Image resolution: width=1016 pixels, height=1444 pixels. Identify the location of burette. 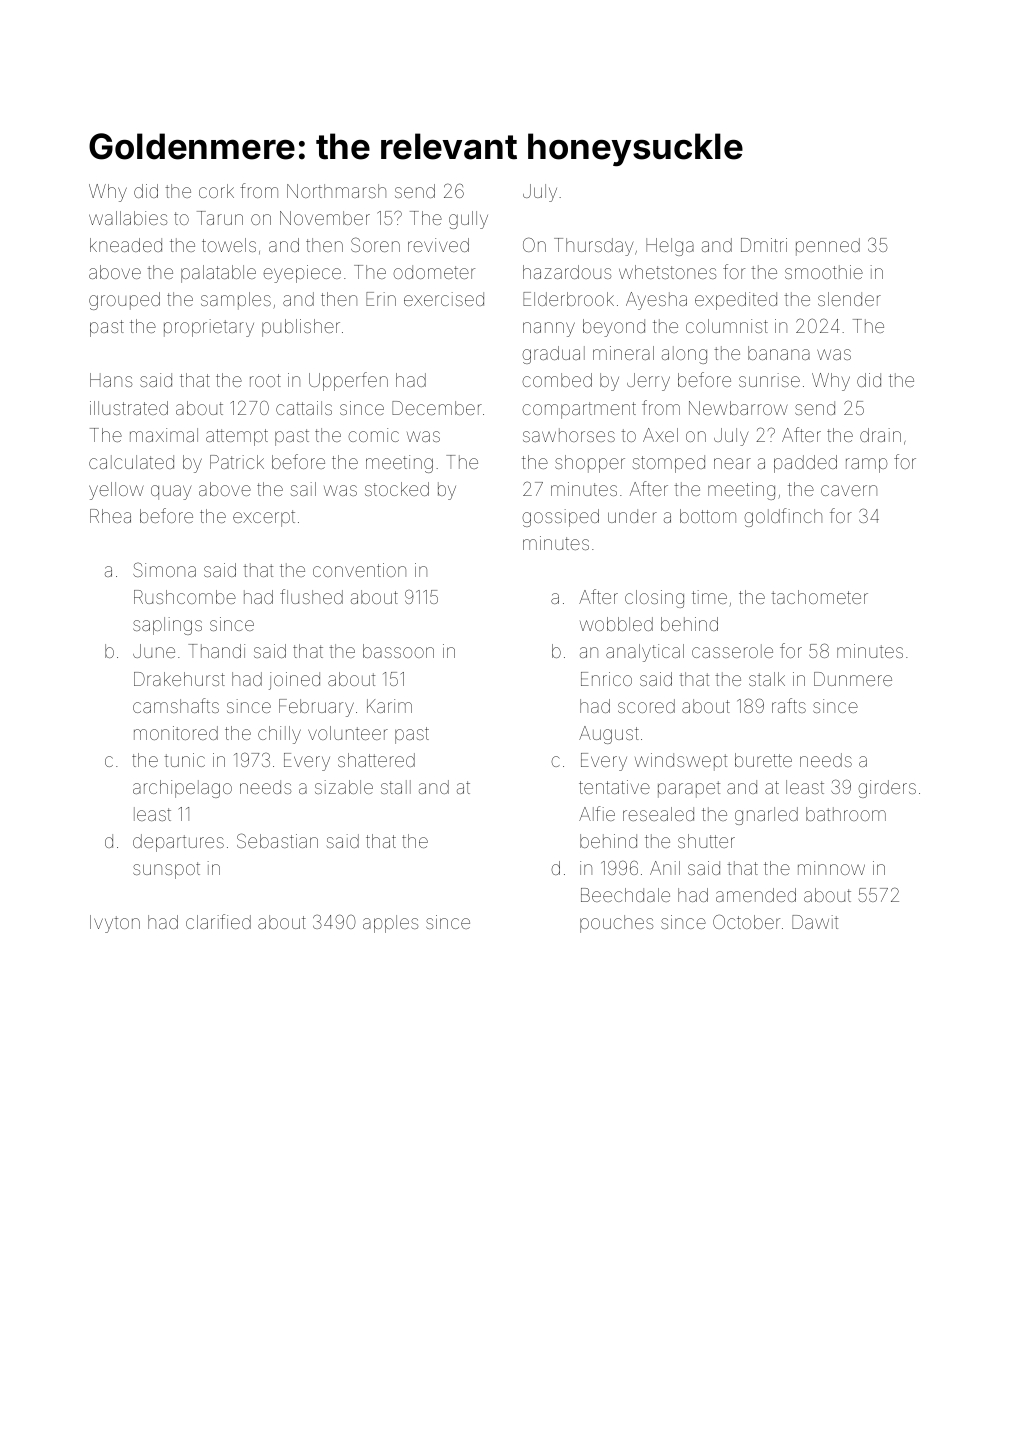
(763, 760).
